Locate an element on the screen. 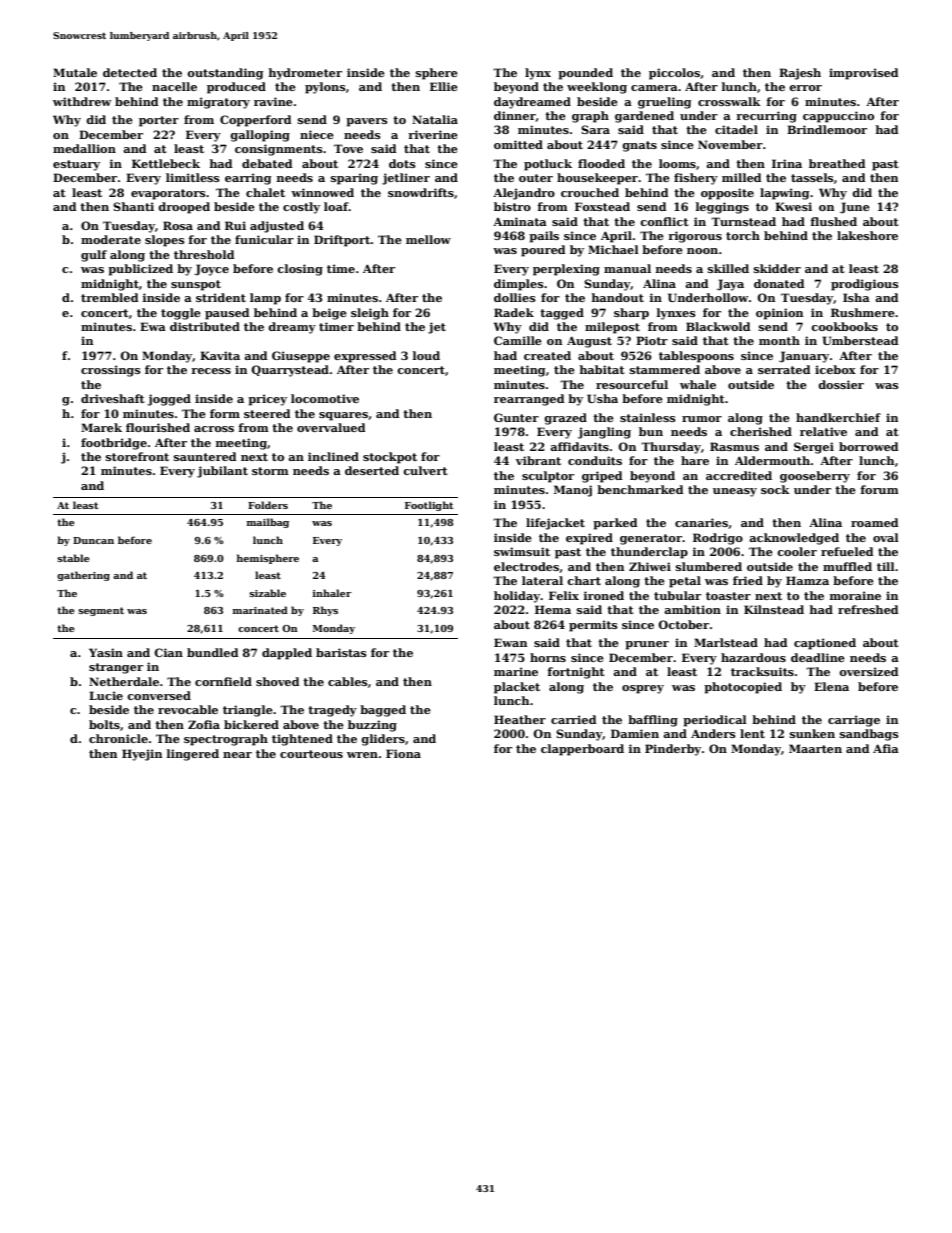 This screenshot has width=952, height=1233. nacelle is located at coordinates (174, 86).
